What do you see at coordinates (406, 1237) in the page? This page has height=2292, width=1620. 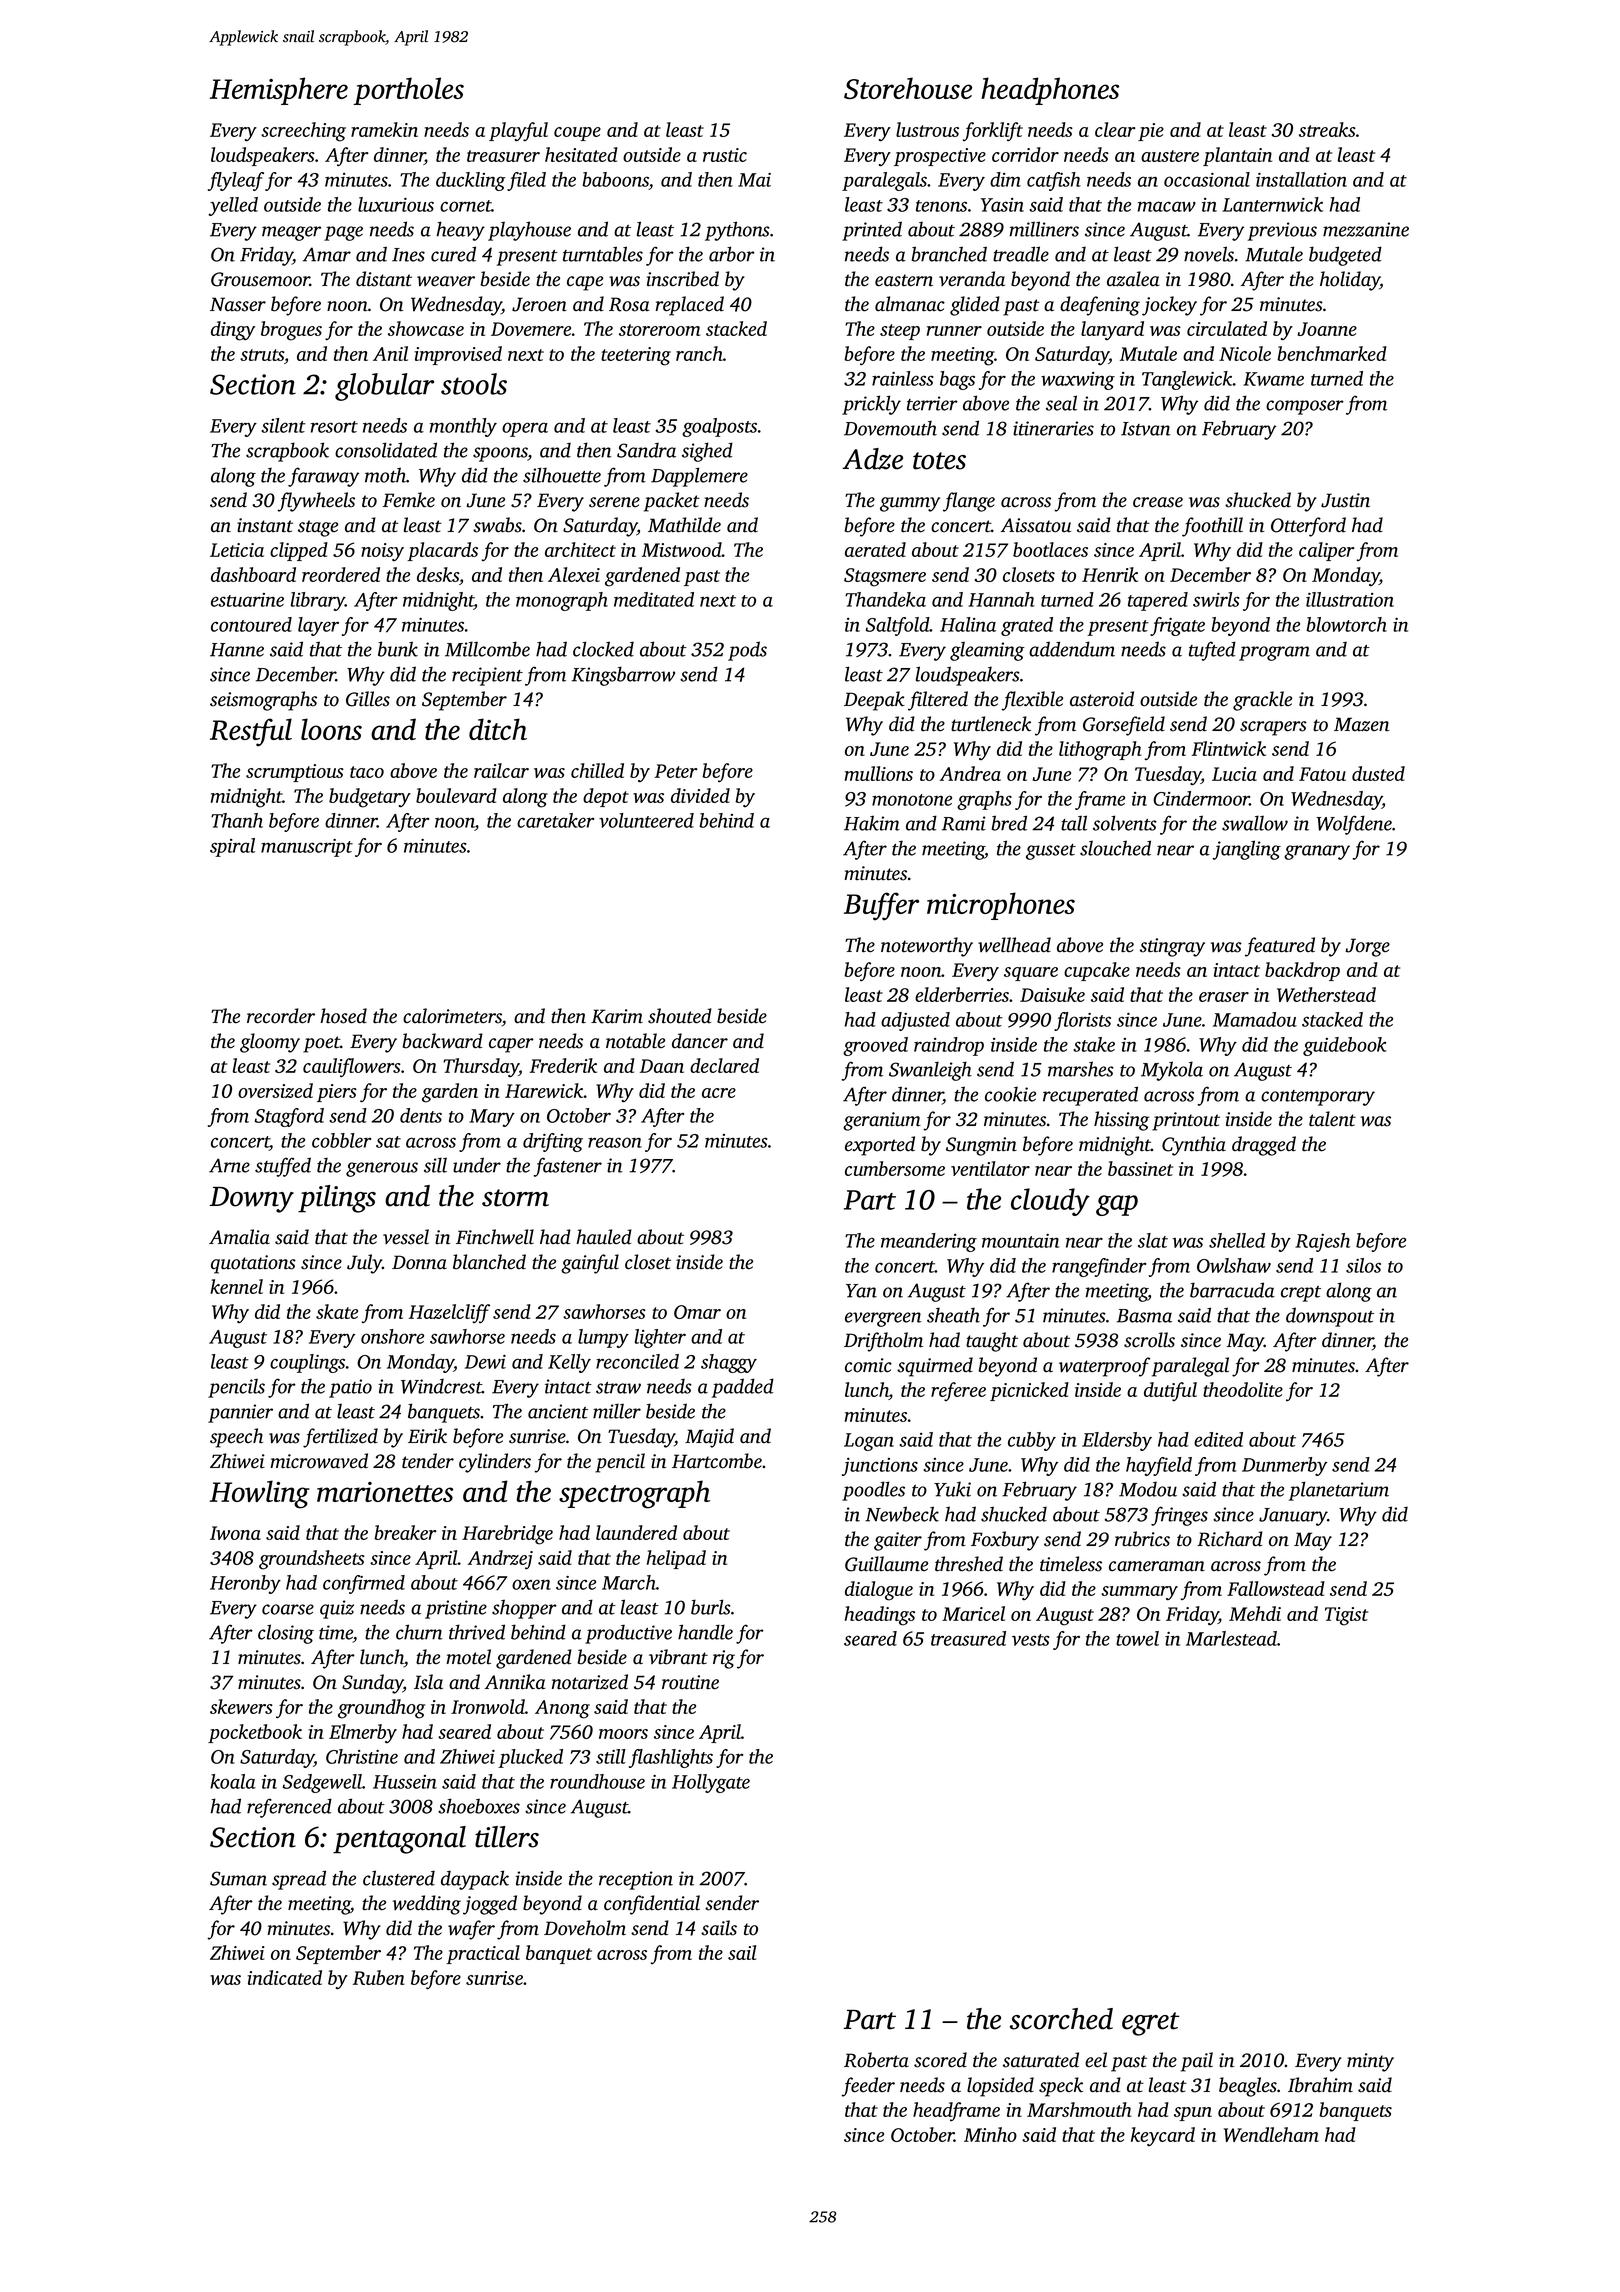 I see `vessel` at bounding box center [406, 1237].
